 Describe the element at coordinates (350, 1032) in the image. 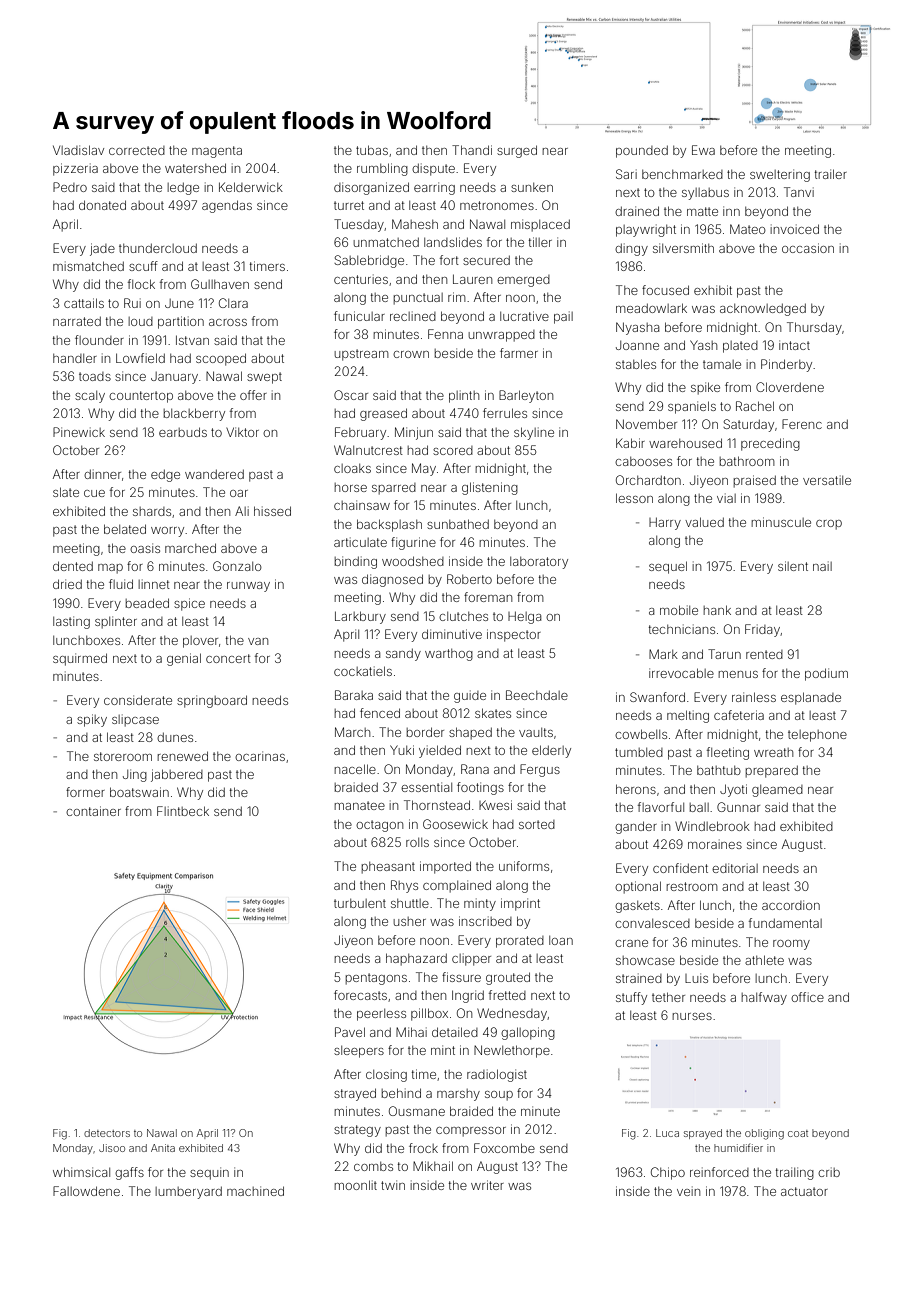

I see `Pavel` at that location.
